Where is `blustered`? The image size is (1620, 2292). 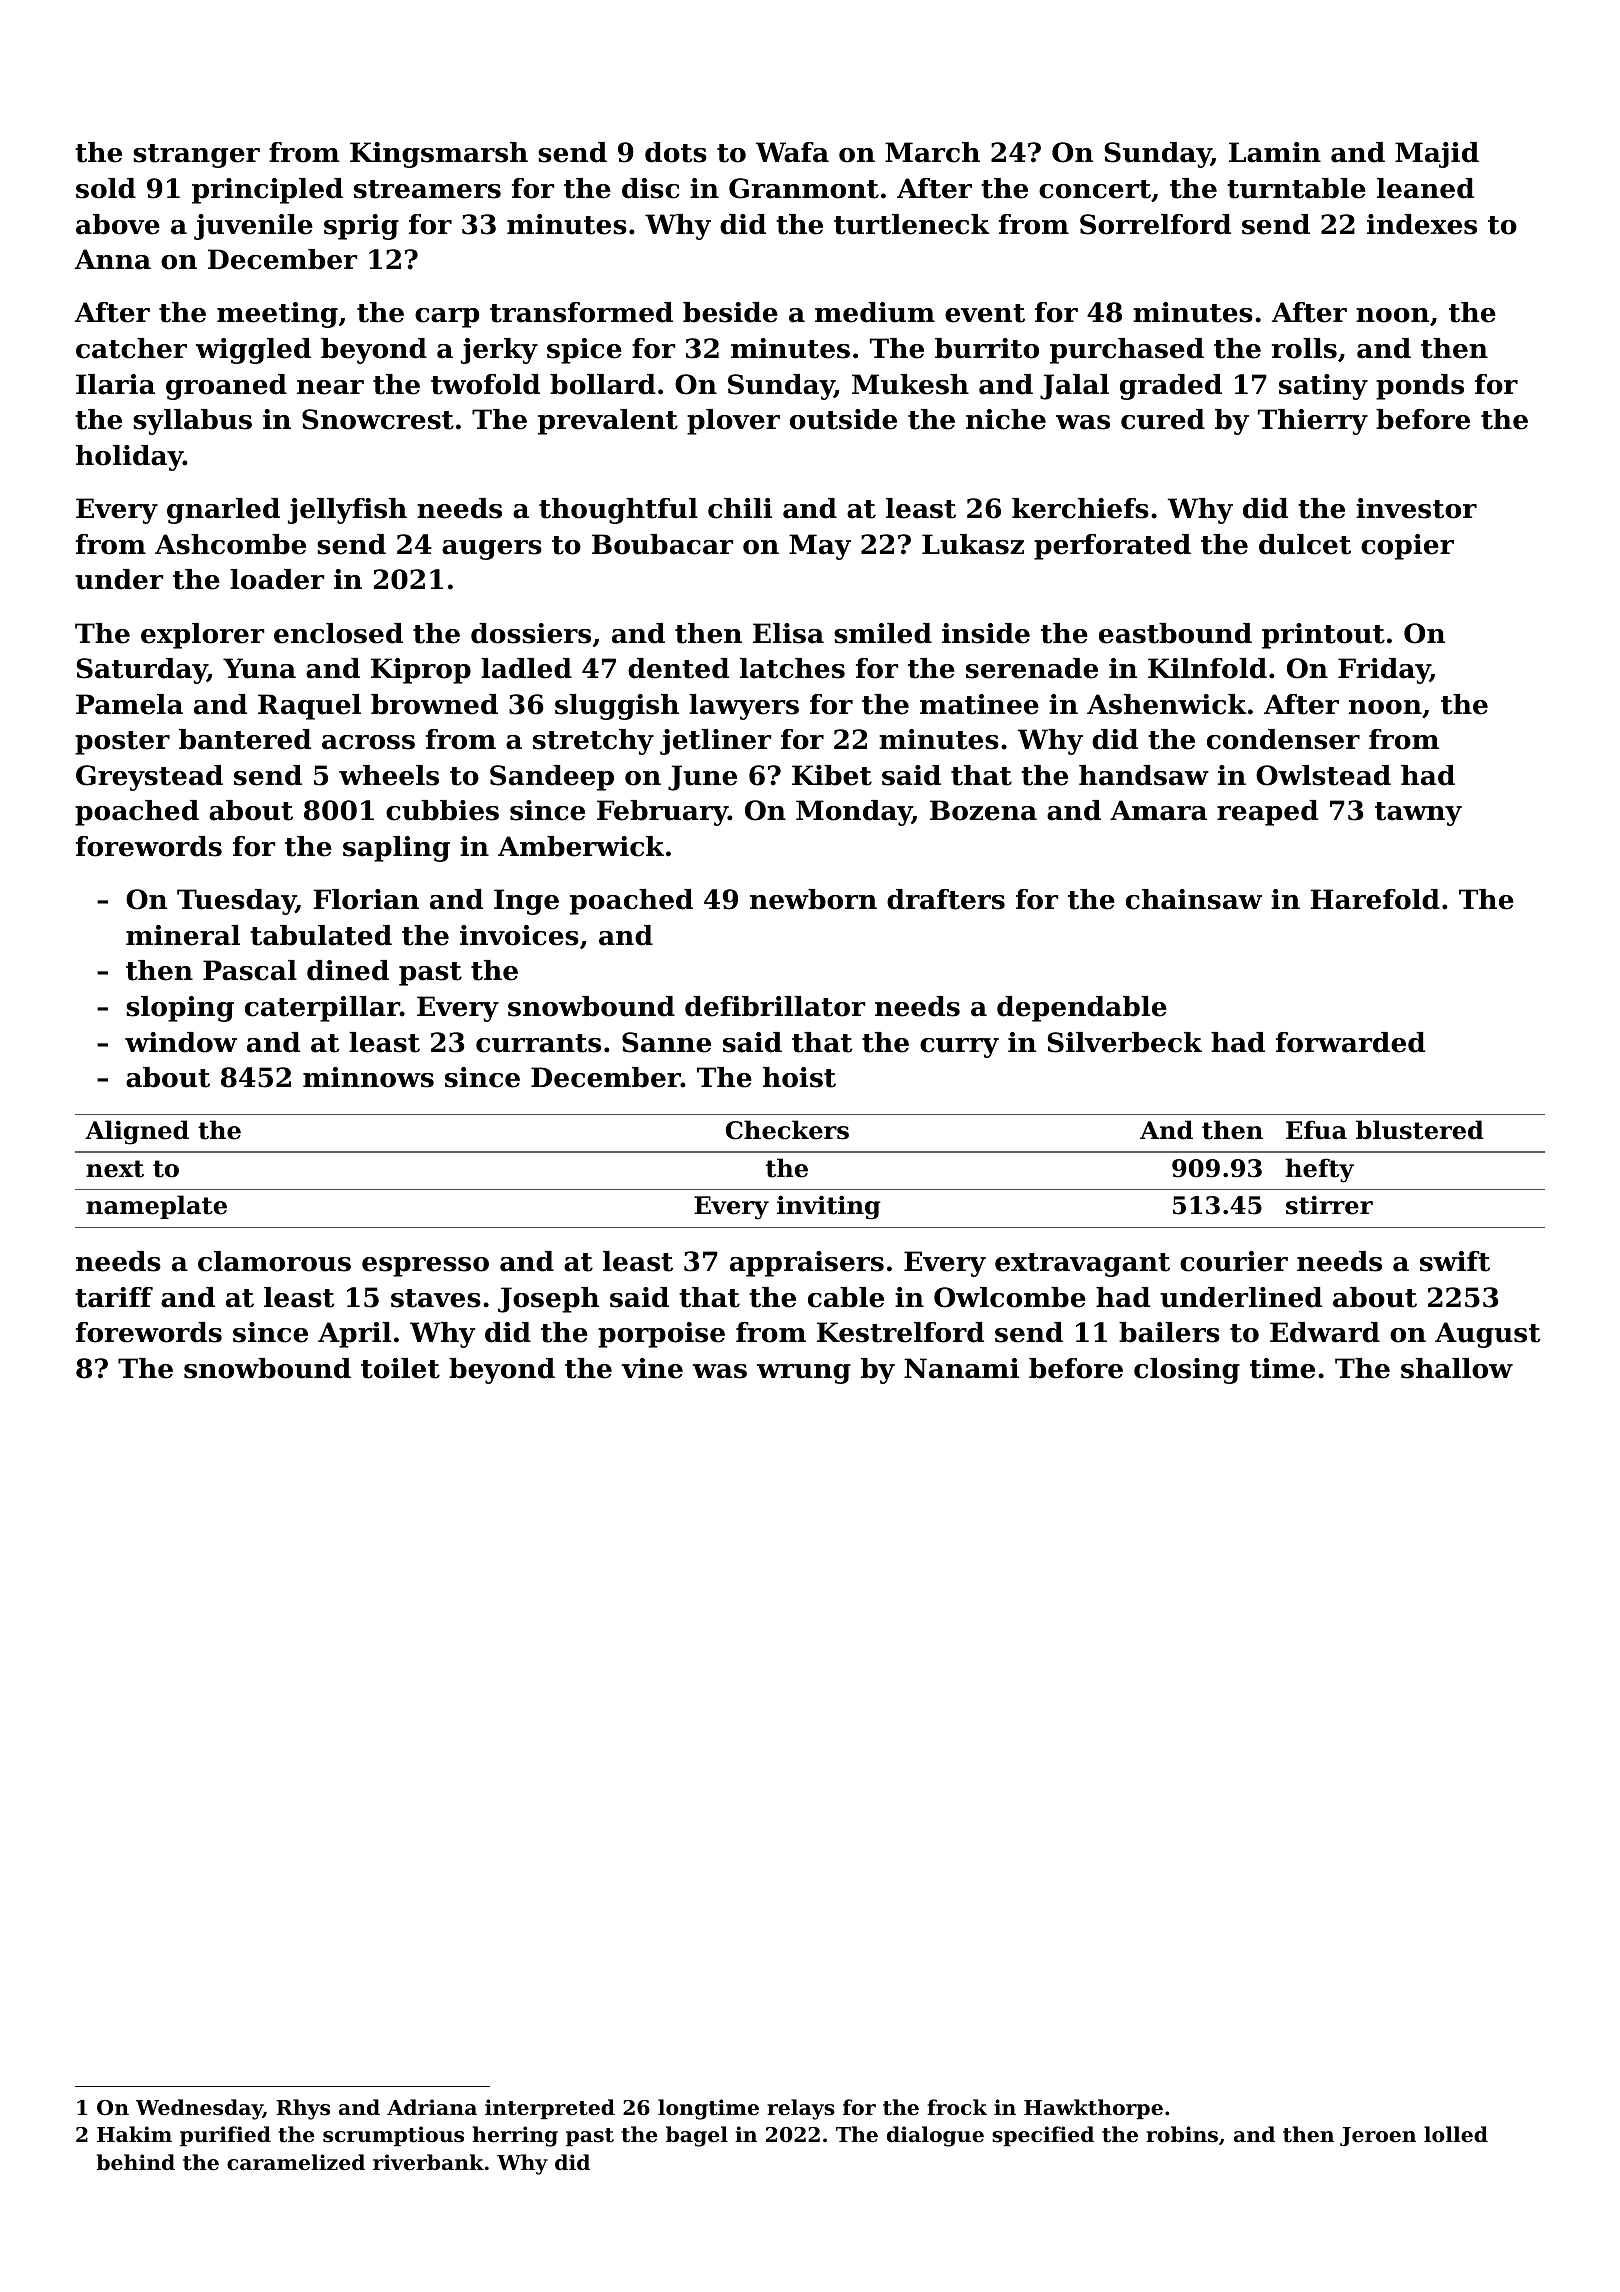
blustered is located at coordinates (1420, 1130).
